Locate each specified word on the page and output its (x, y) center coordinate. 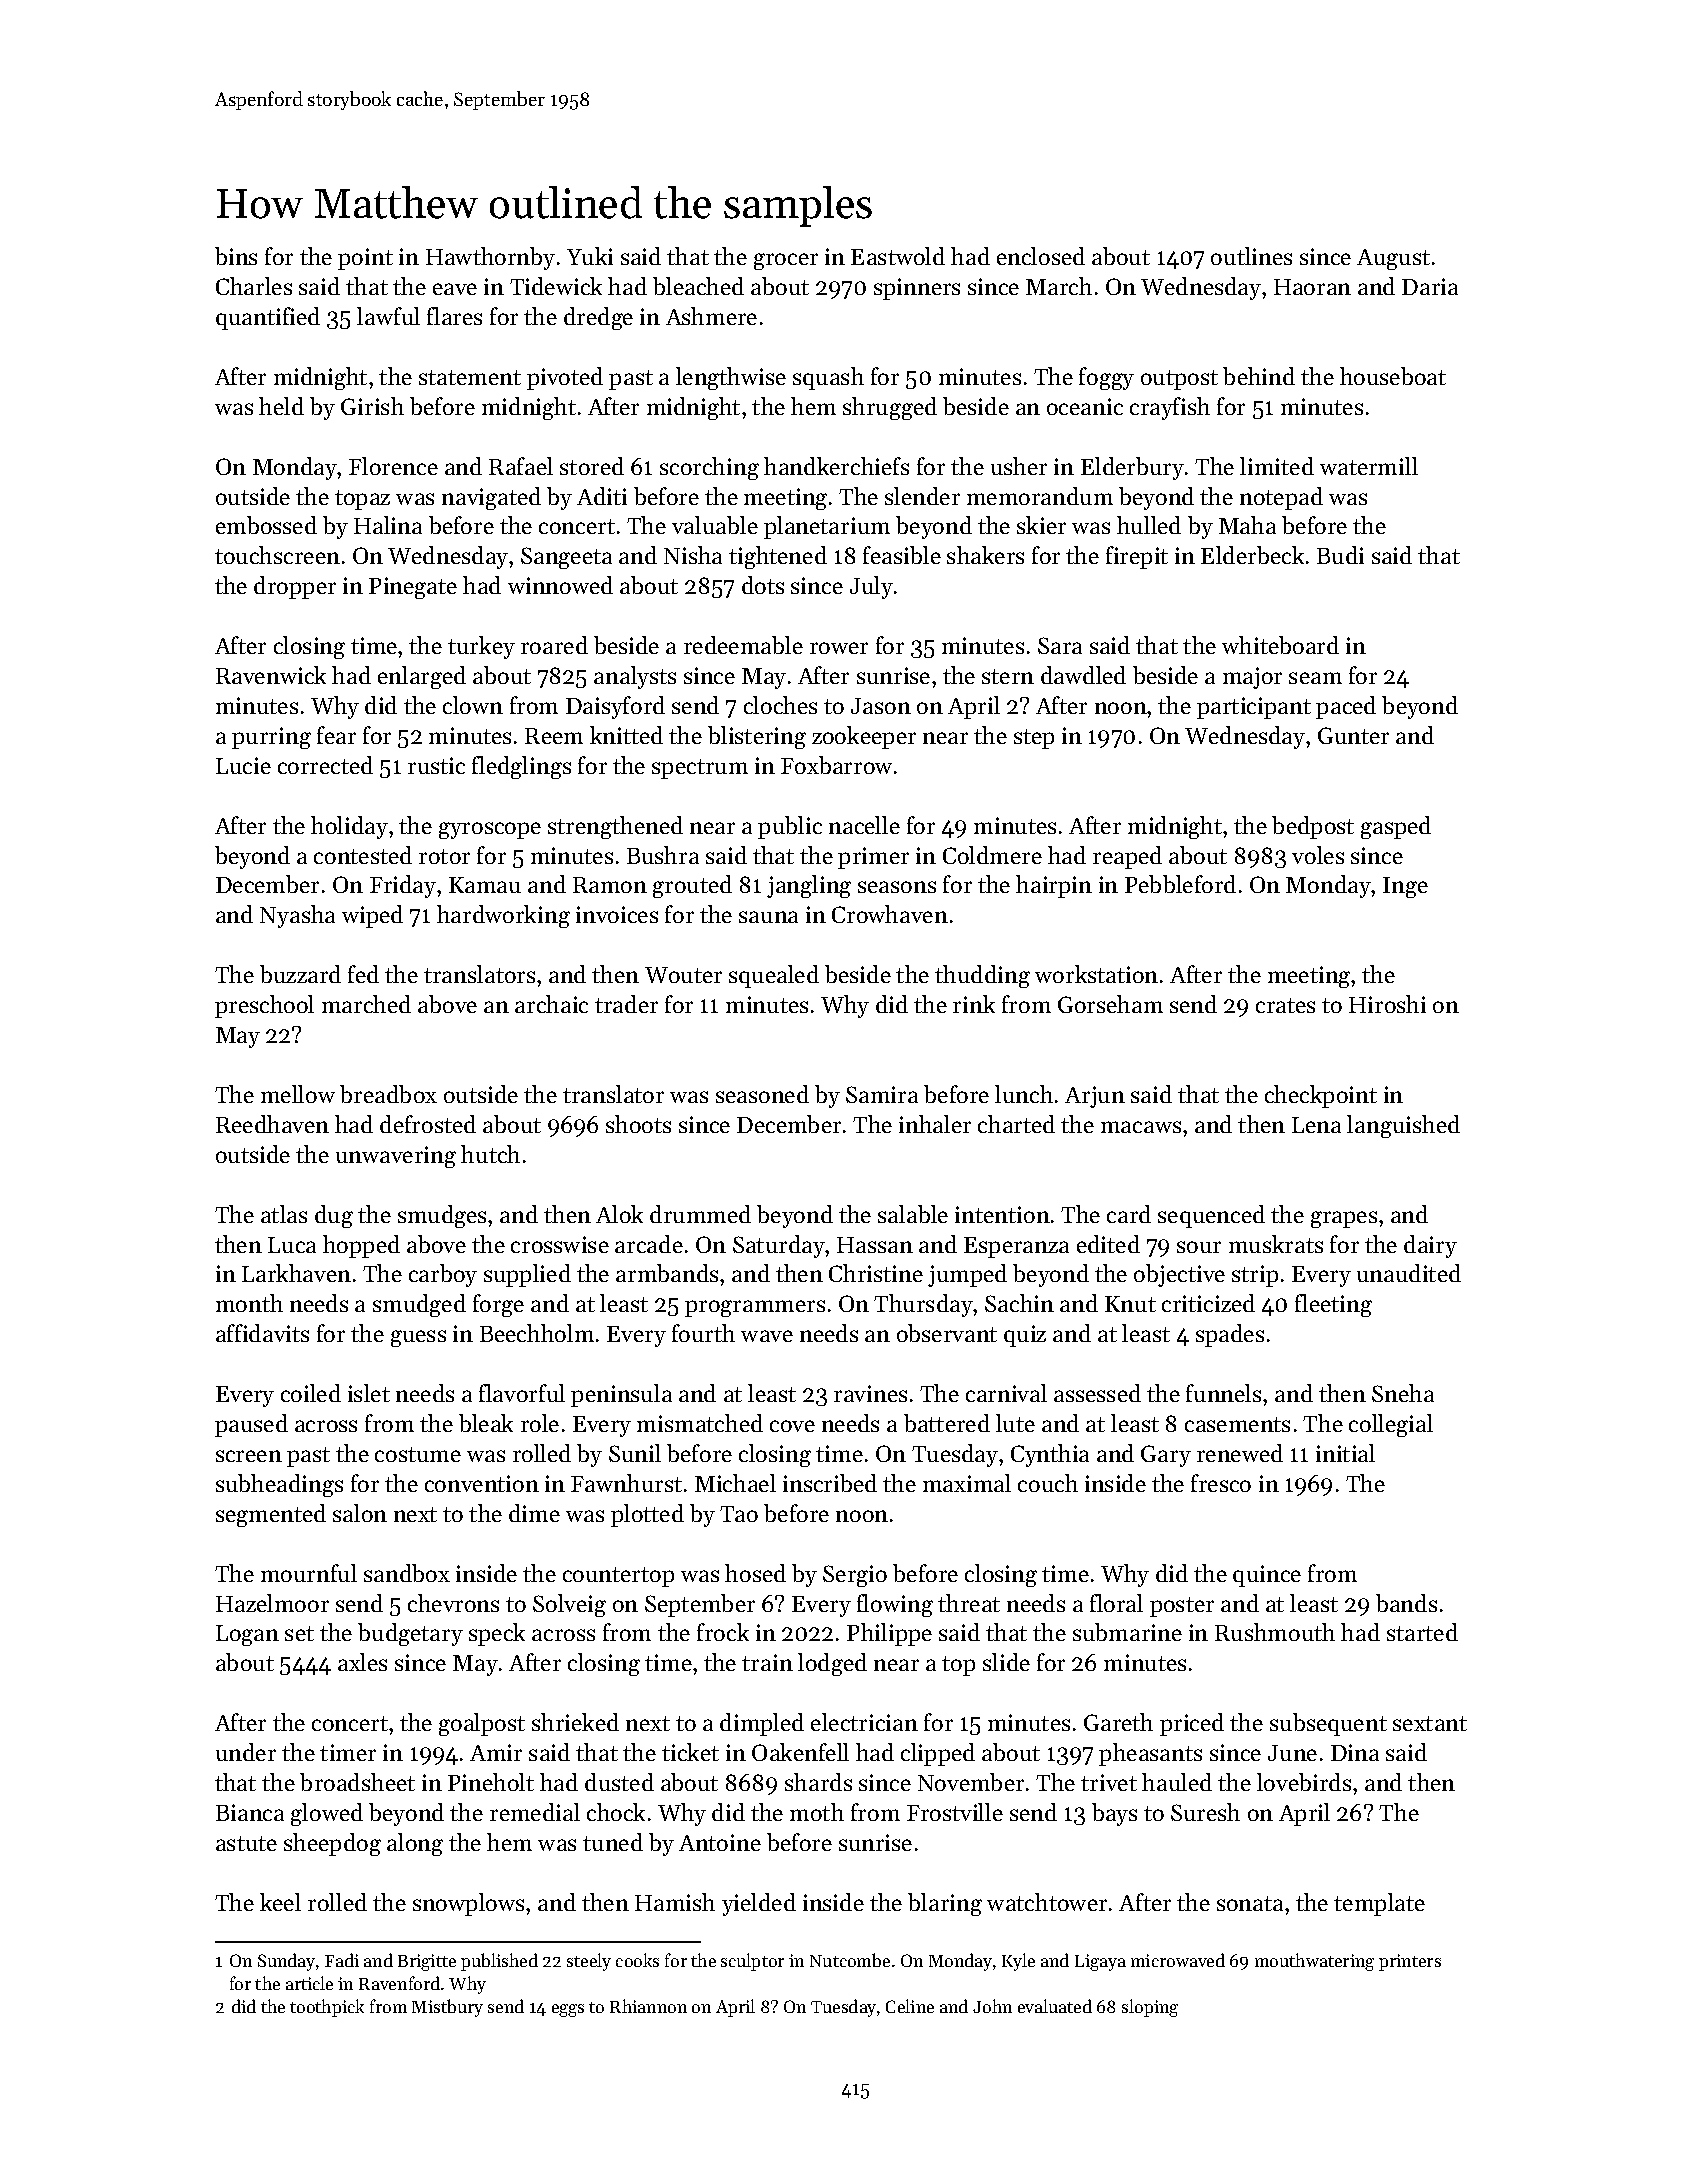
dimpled (762, 1724)
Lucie (243, 765)
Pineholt (491, 1782)
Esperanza (1016, 1247)
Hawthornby (490, 258)
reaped (1127, 857)
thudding (982, 976)
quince (1267, 1576)
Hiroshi (1387, 1004)
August (1393, 259)
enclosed (1041, 256)
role (540, 1423)
